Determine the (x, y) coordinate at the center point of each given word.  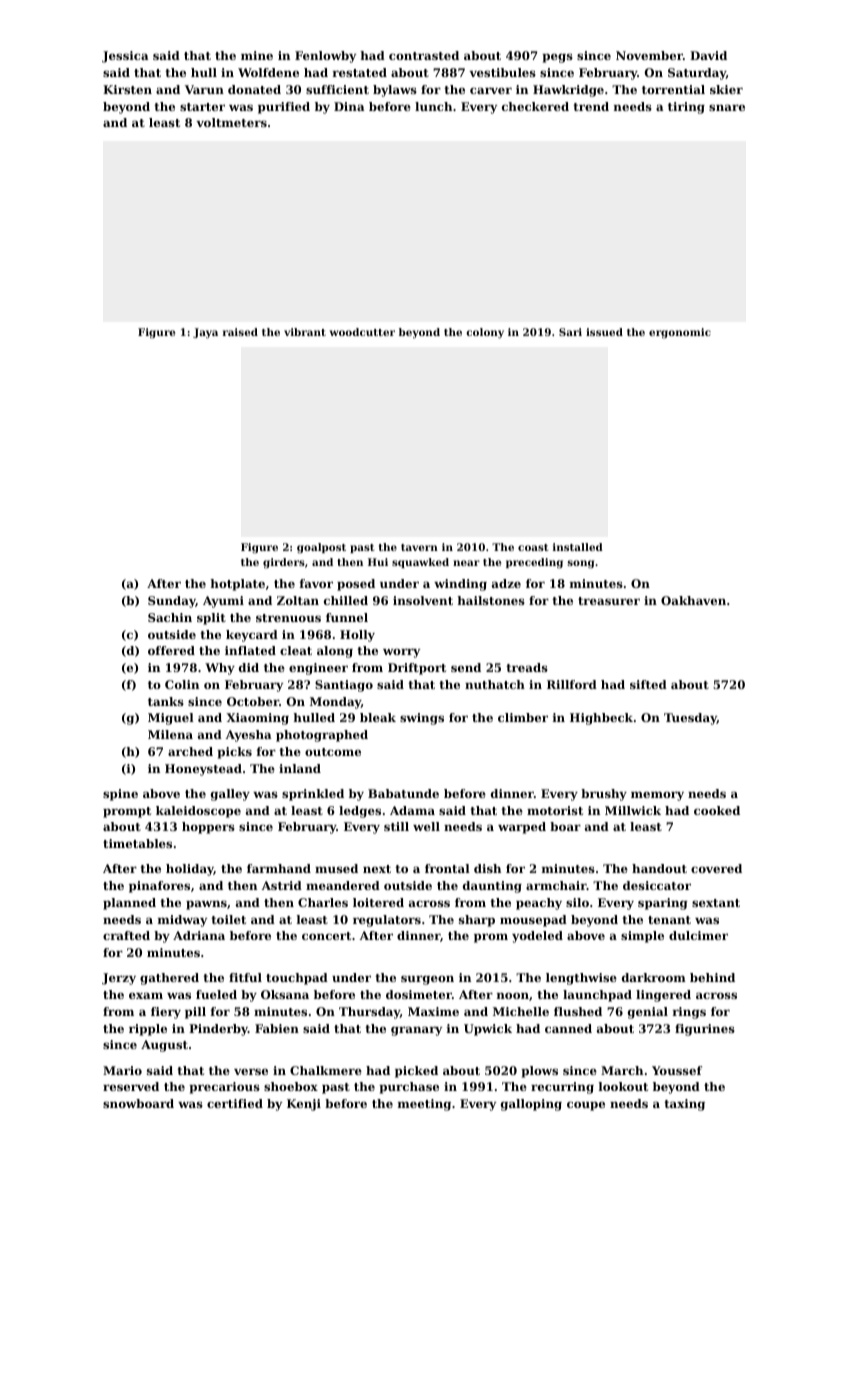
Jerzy (119, 979)
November (649, 55)
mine (257, 55)
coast (533, 547)
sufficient (337, 89)
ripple (148, 1030)
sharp (477, 921)
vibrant (305, 332)
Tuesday (690, 719)
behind (712, 977)
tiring (686, 108)
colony (485, 333)
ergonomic (680, 333)
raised (240, 332)
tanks (166, 701)
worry (401, 653)
